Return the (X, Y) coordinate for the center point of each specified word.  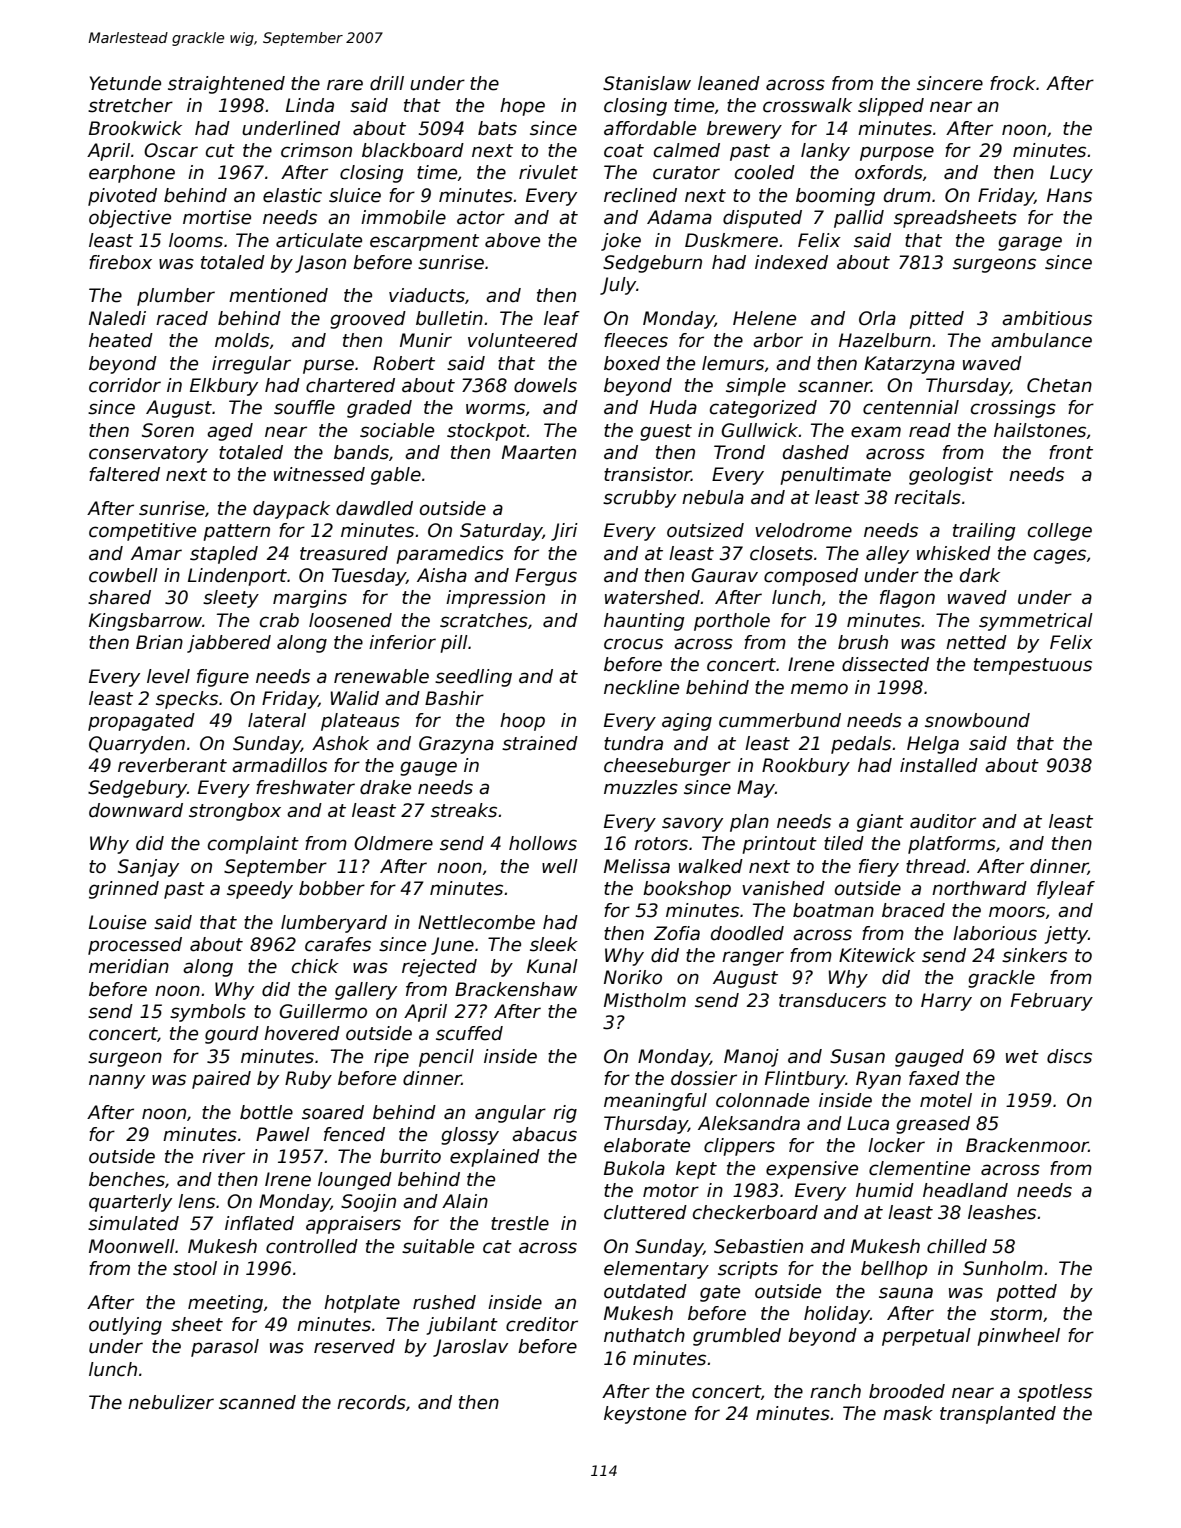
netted (976, 642)
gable (396, 476)
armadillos (279, 765)
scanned (257, 1402)
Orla (877, 318)
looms (196, 240)
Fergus (546, 577)
